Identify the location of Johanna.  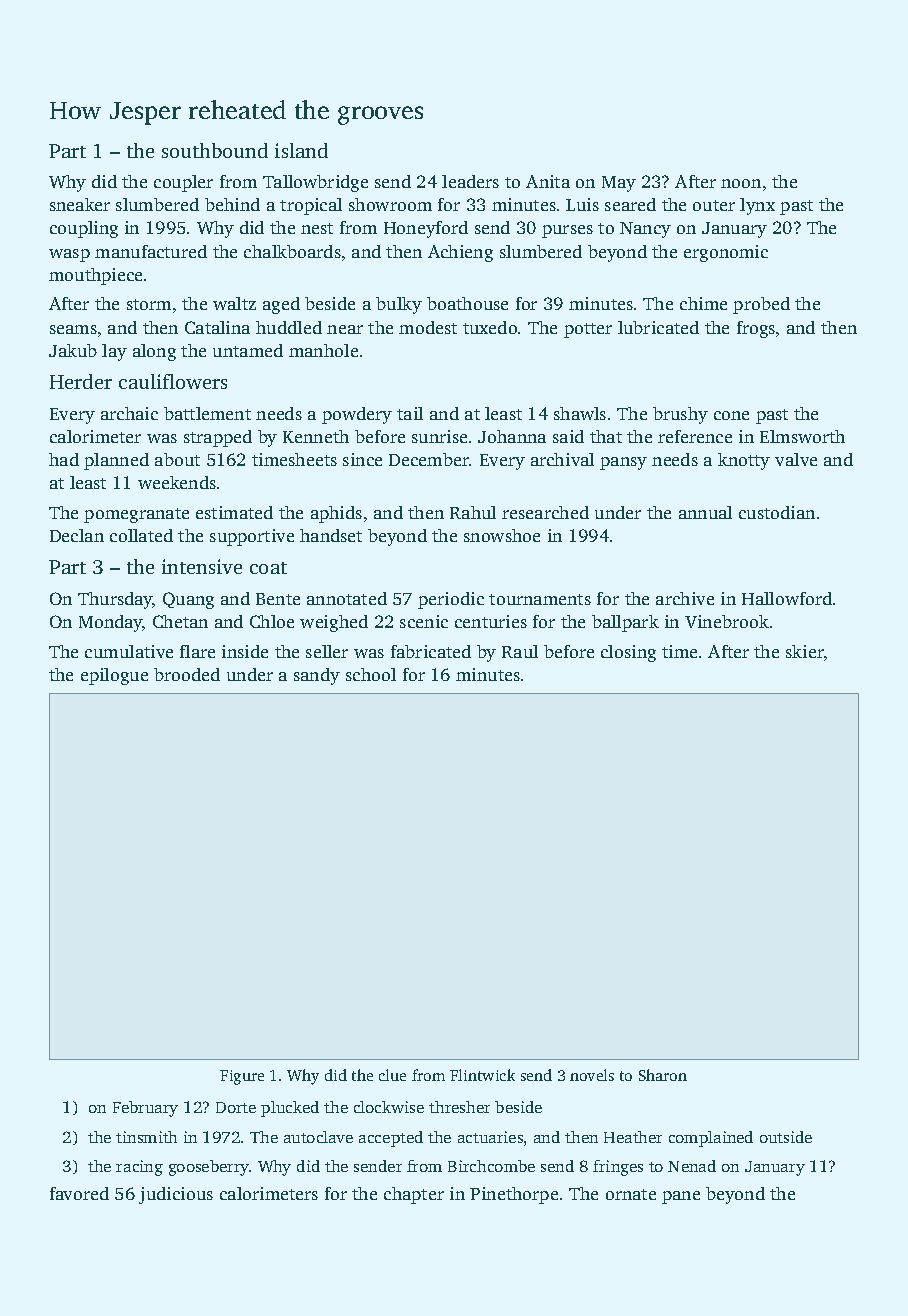
(512, 436).
